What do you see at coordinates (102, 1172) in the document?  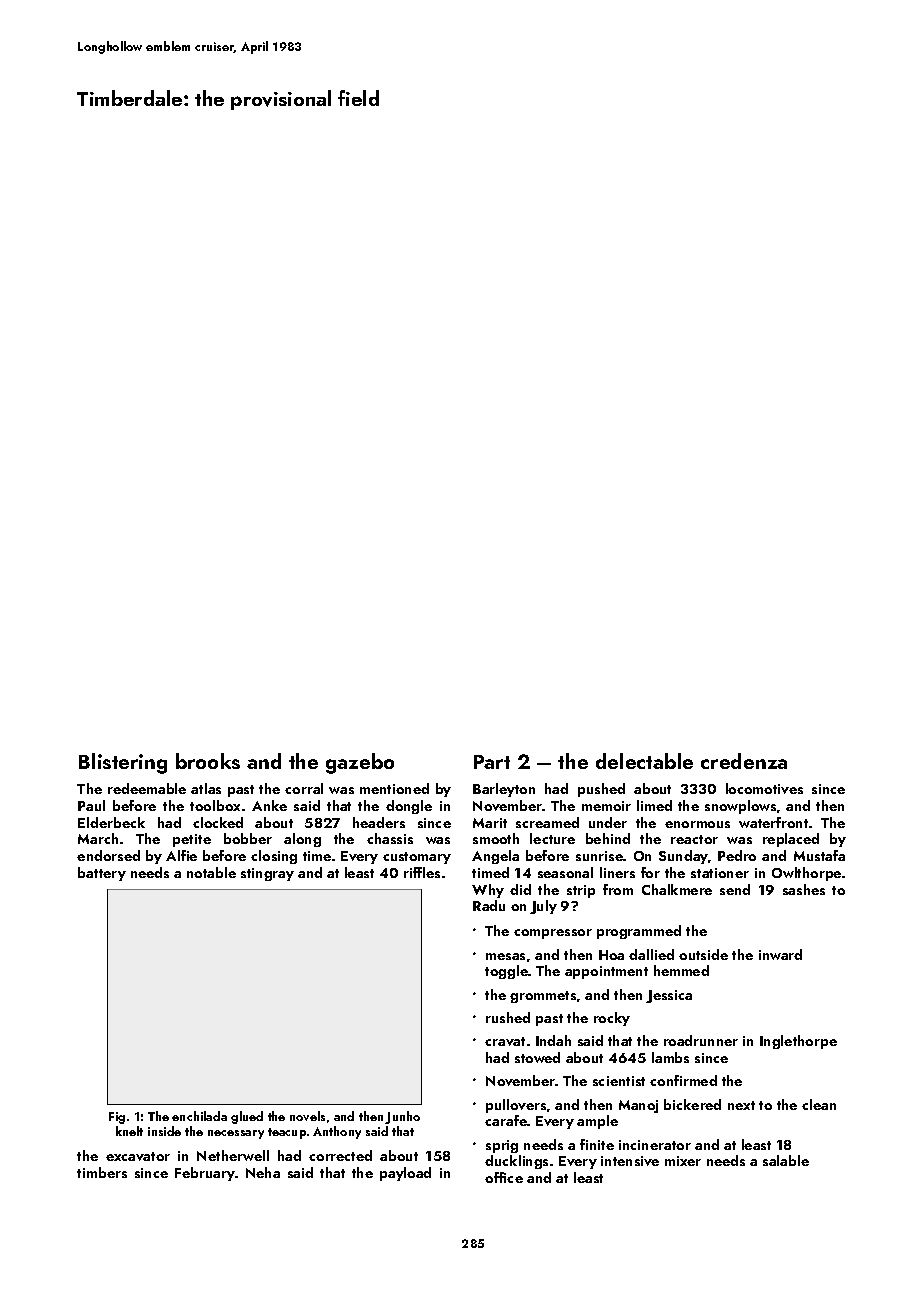 I see `timbers` at bounding box center [102, 1172].
